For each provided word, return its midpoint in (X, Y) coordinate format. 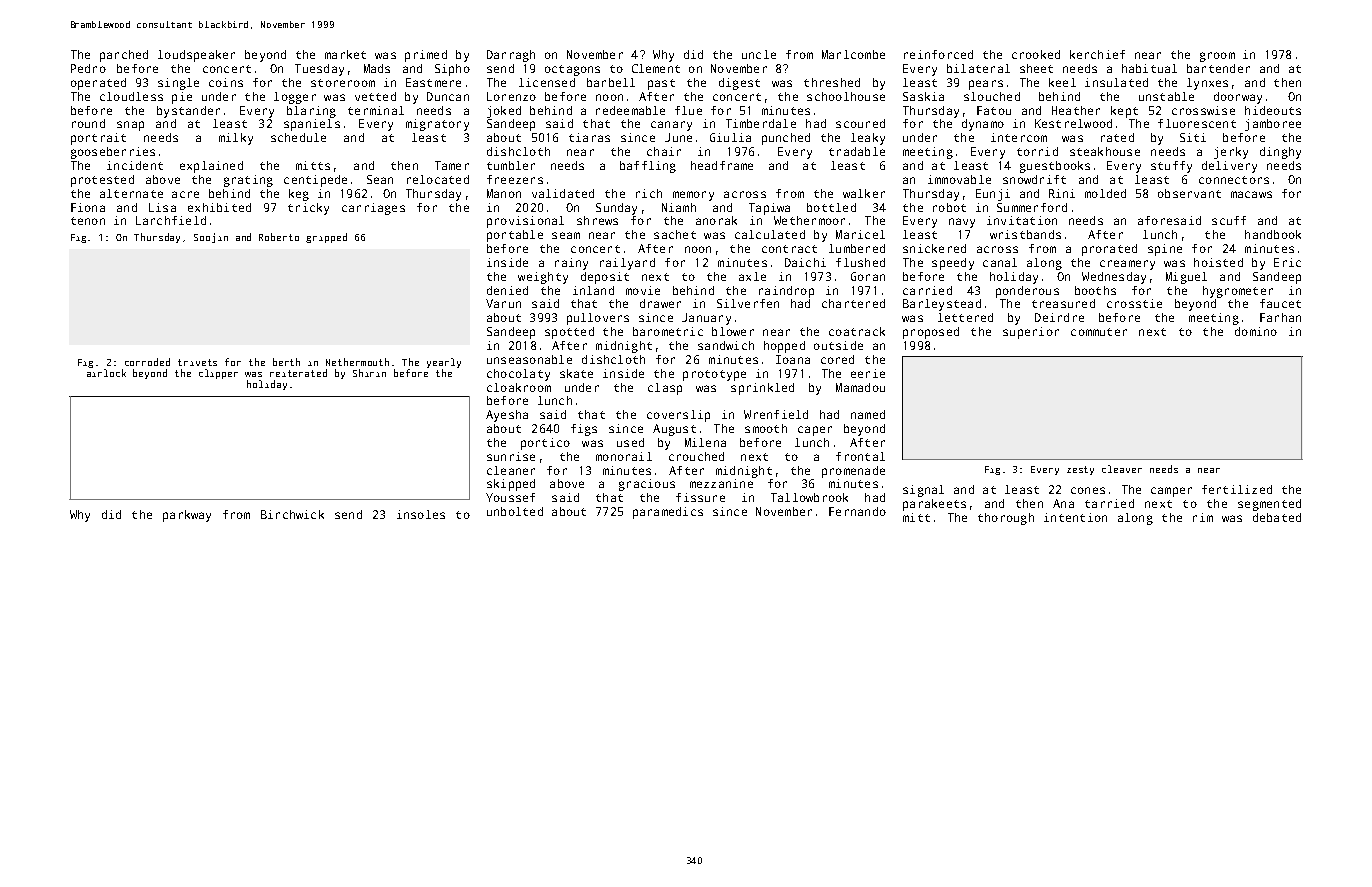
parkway (187, 516)
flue (688, 110)
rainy (571, 264)
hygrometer (1238, 292)
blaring (311, 112)
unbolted (515, 511)
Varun (503, 303)
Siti (1193, 137)
